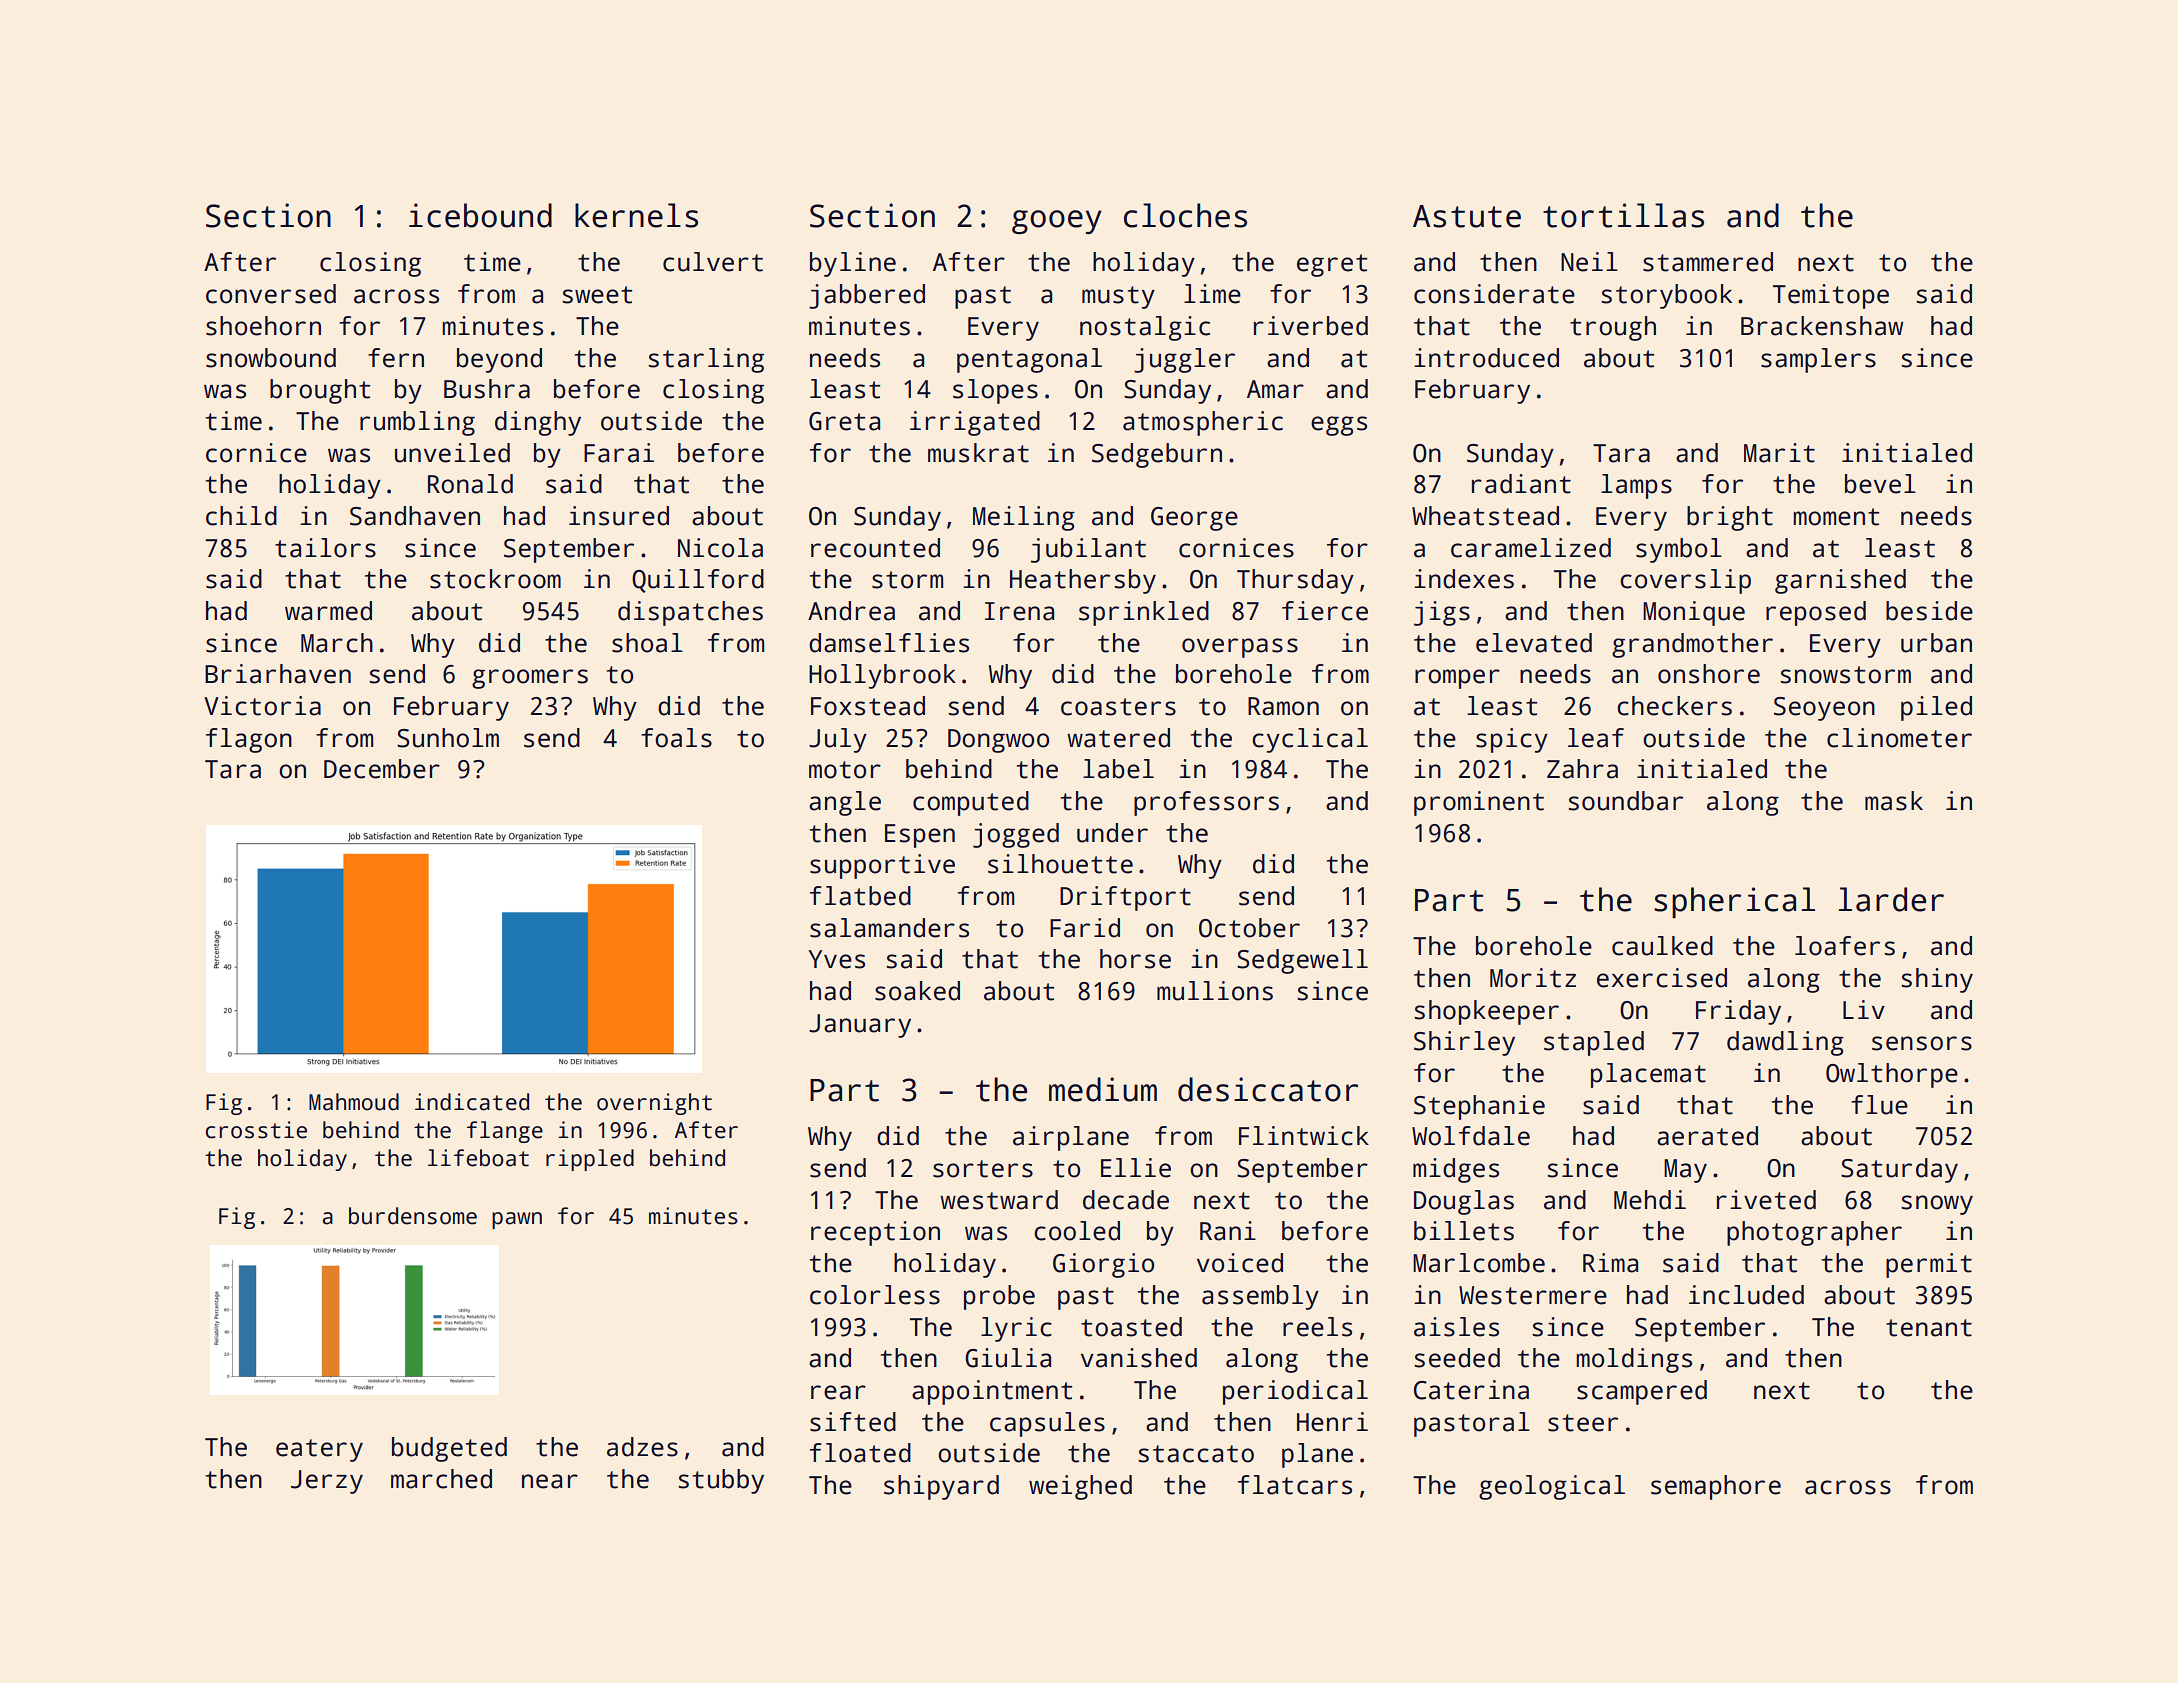 The image size is (2178, 1683). What do you see at coordinates (480, 215) in the page?
I see `icebound` at bounding box center [480, 215].
